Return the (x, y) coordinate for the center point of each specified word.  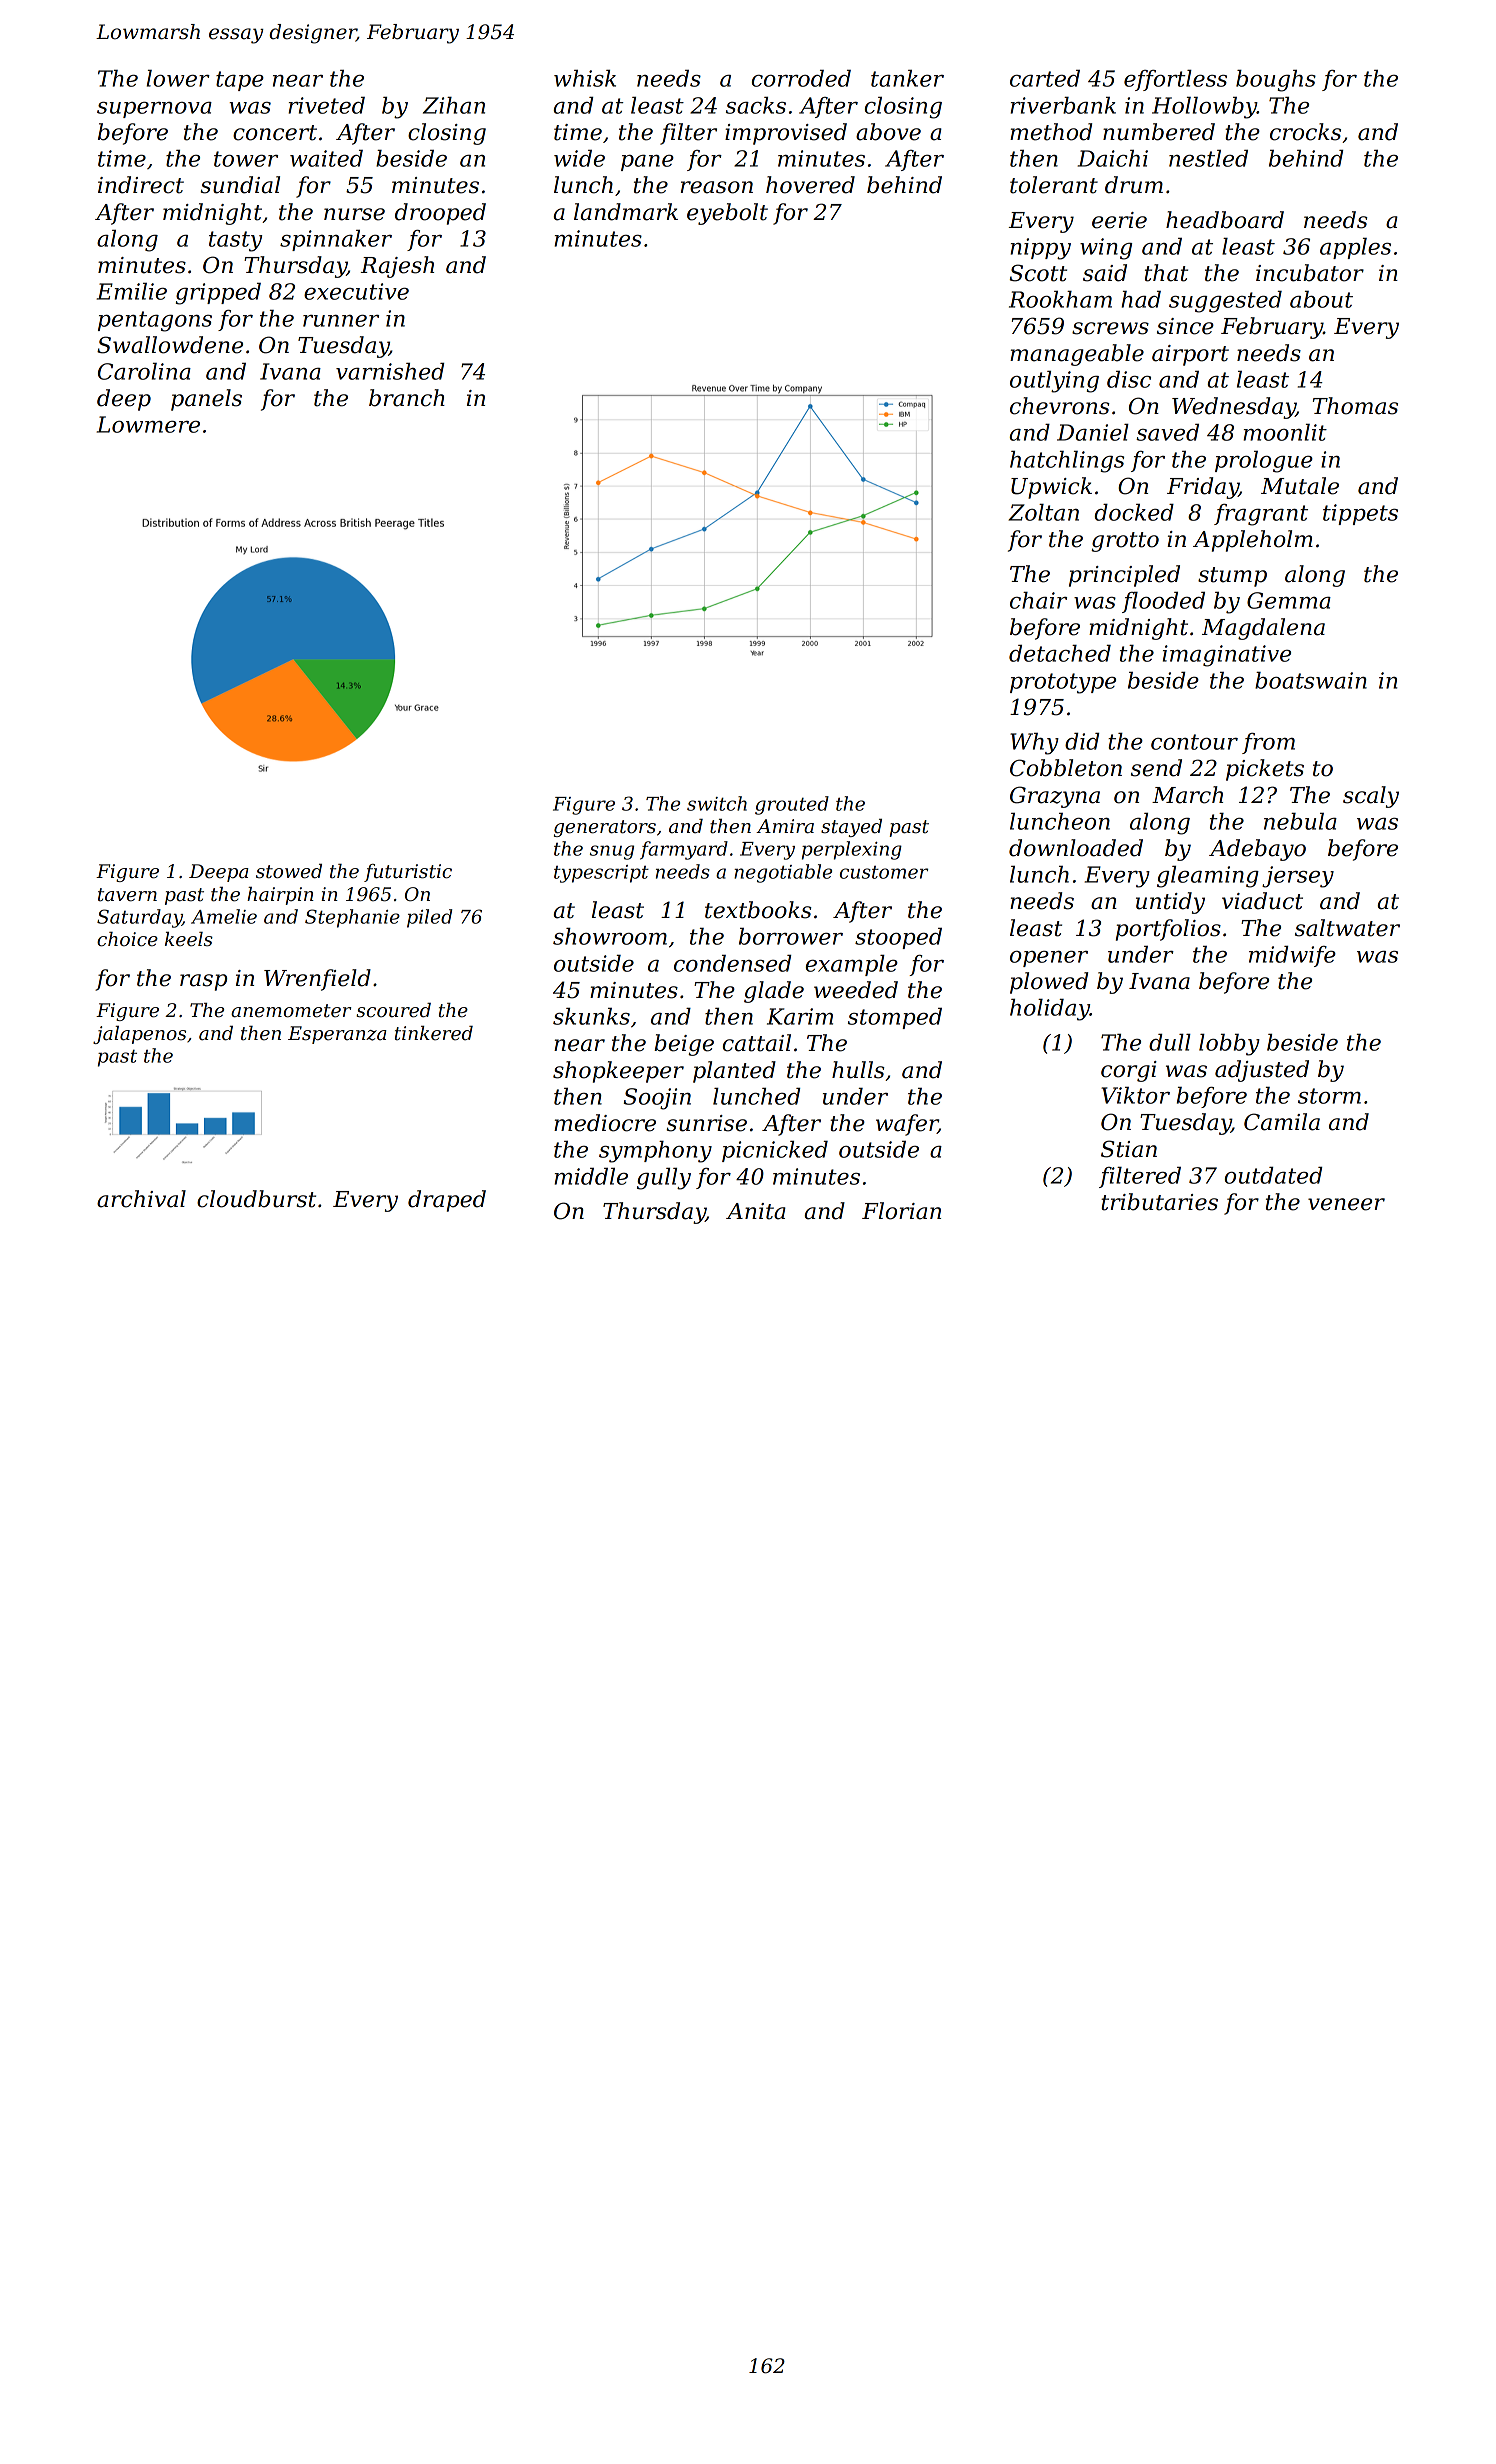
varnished (390, 371)
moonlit (1285, 432)
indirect (141, 185)
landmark (626, 212)
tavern (127, 895)
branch (407, 398)
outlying (1054, 382)
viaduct (1262, 901)
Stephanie (352, 918)
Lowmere (148, 424)
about (1321, 299)
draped (447, 1201)
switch (717, 803)
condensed (732, 963)
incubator (1310, 273)
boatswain (1311, 680)
